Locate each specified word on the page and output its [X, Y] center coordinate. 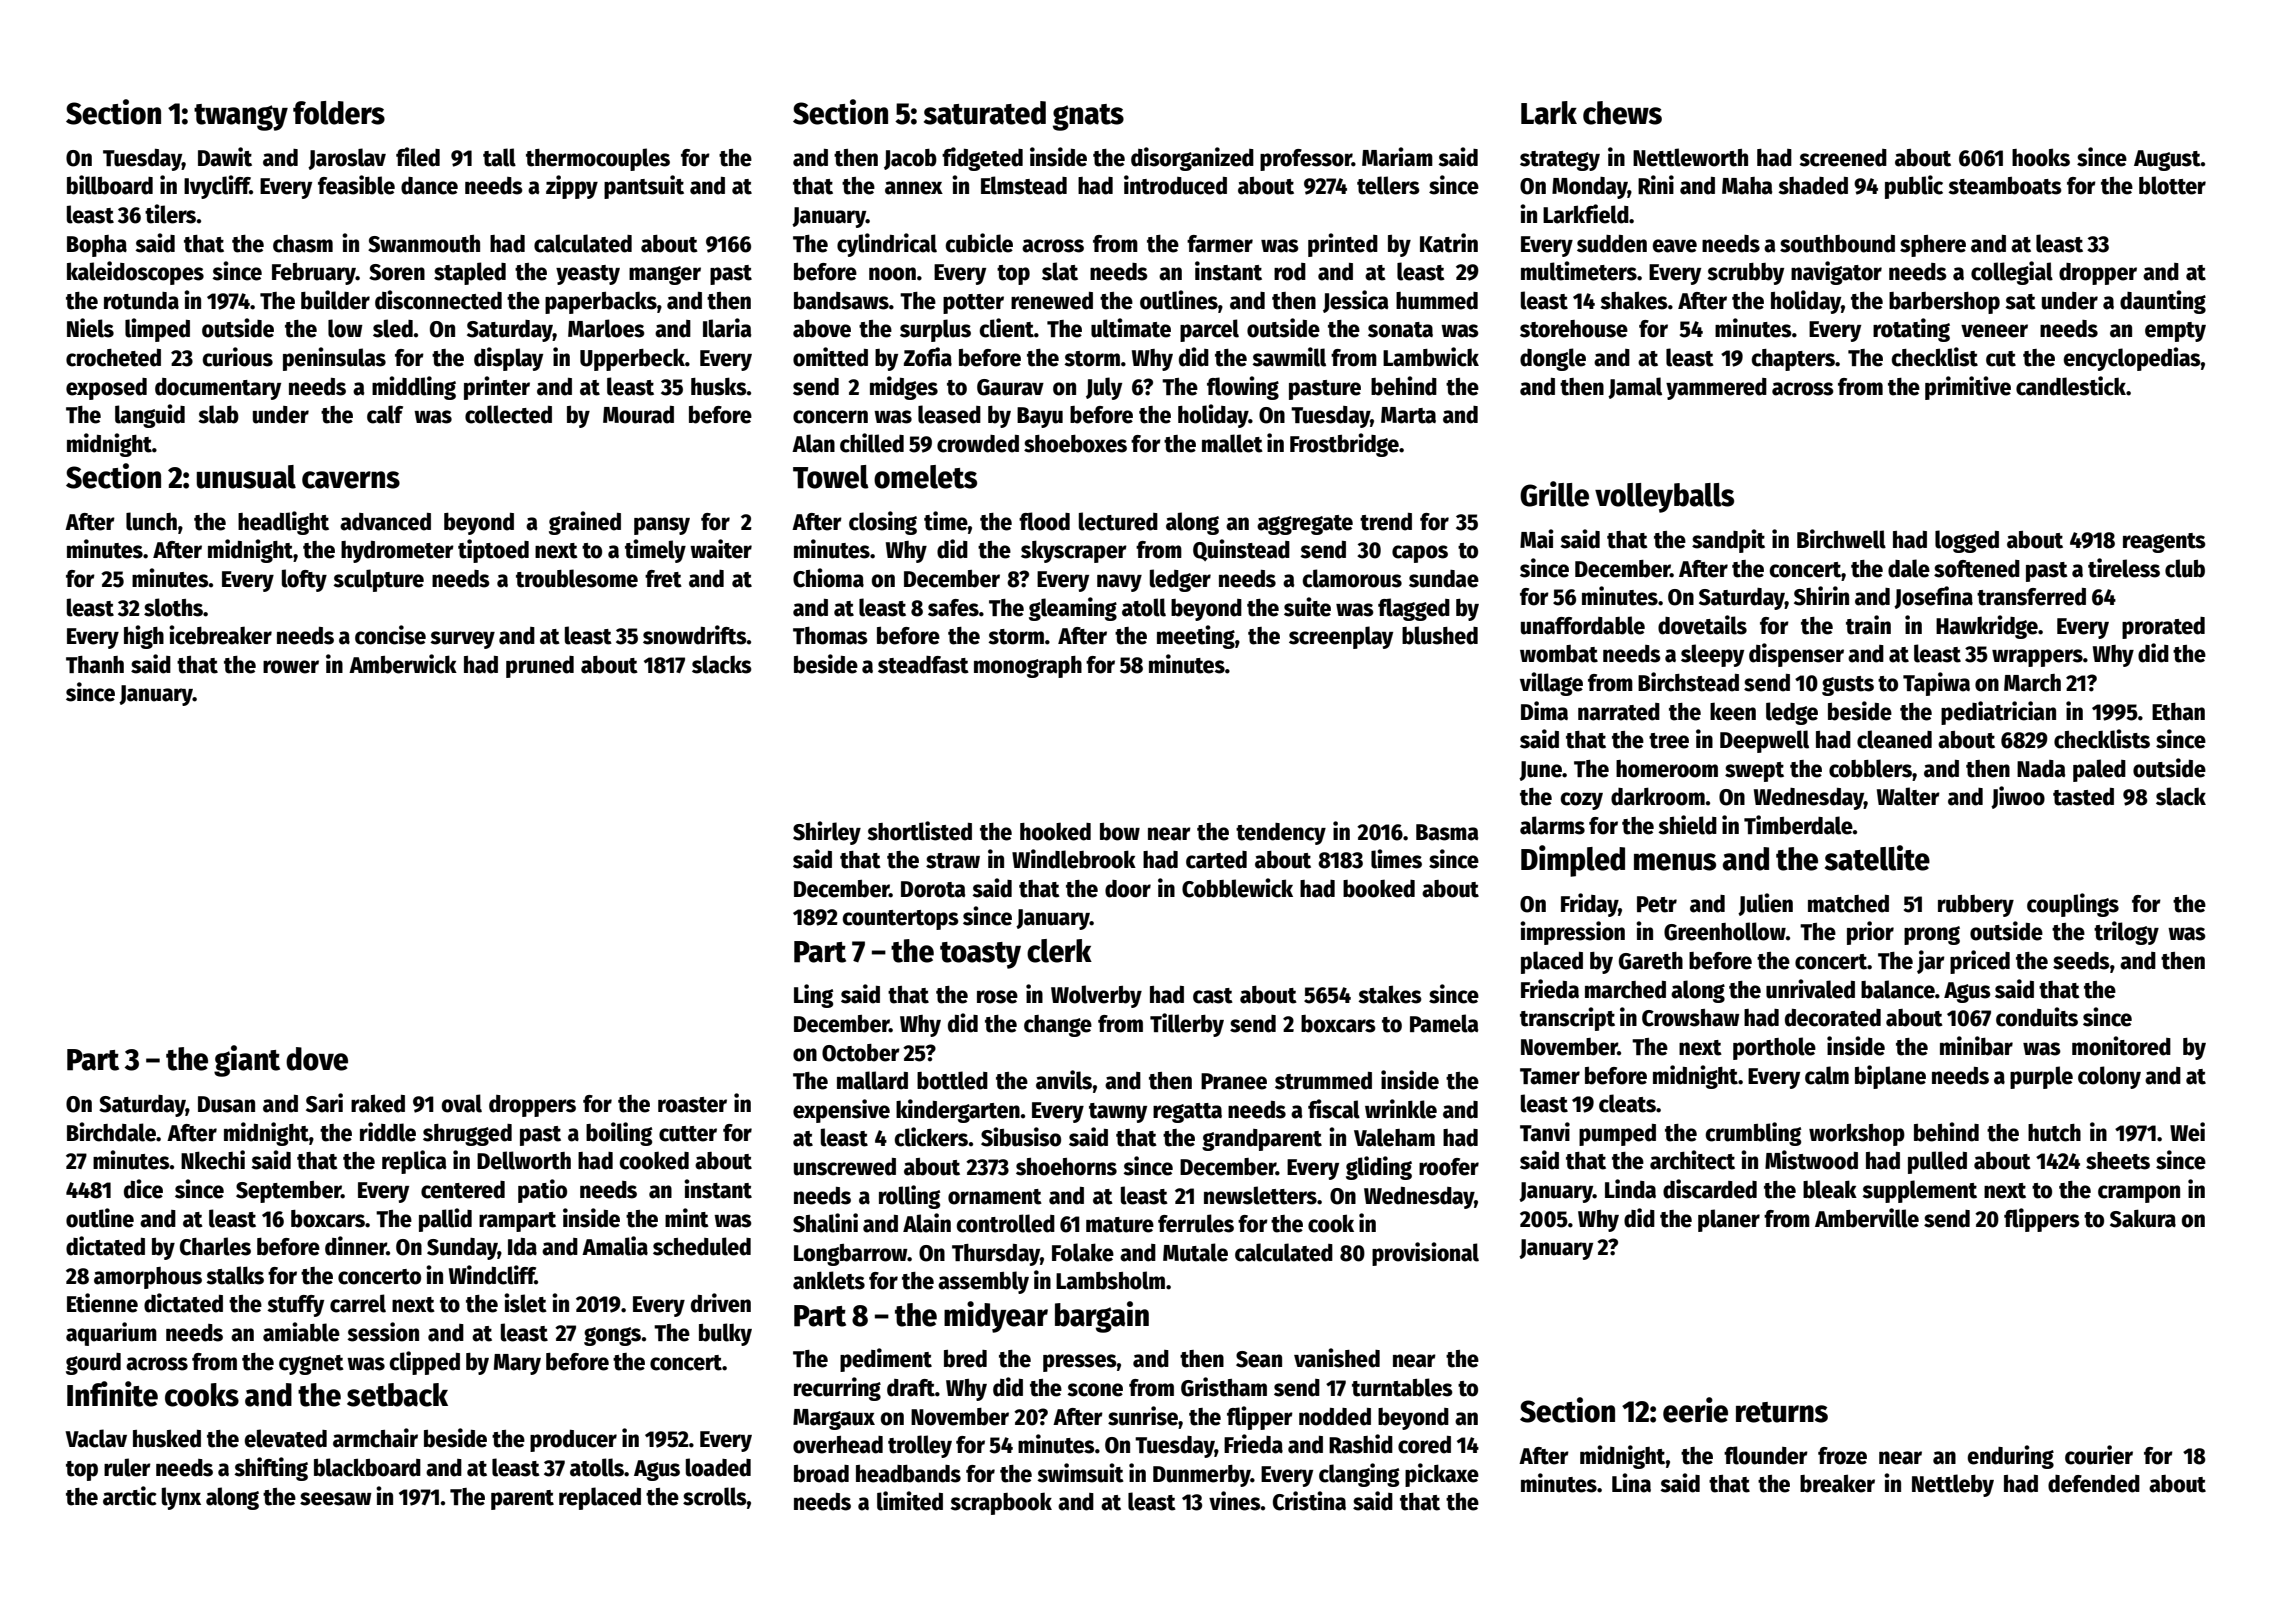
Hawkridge [1987, 627]
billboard [110, 185]
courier [2099, 1455]
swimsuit [1080, 1473]
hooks [2041, 157]
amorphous [148, 1278]
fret [663, 579]
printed [1343, 245]
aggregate [1305, 525]
